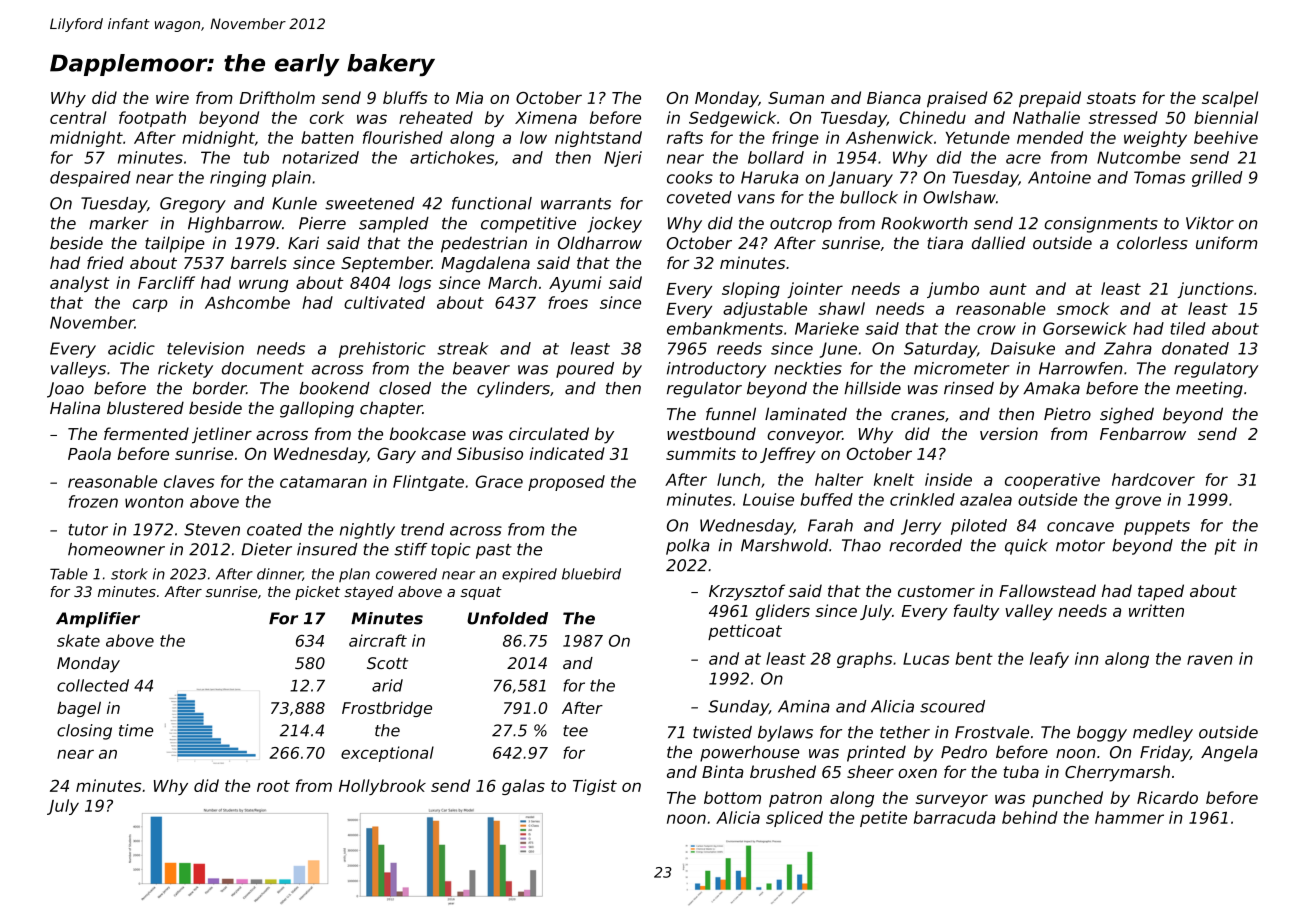  I want to click on outcrop, so click(801, 225).
